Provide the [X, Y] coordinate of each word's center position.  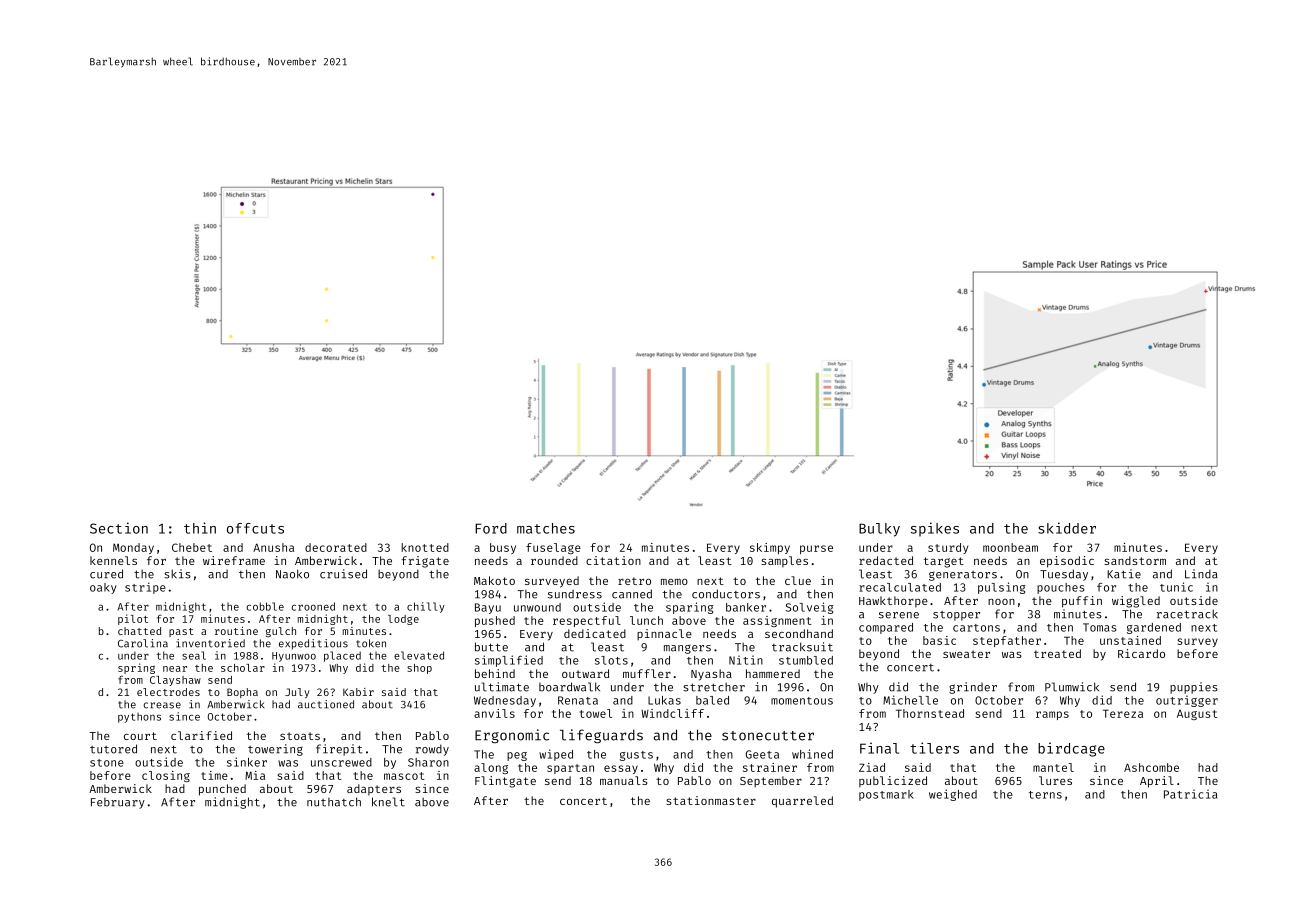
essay [621, 769]
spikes [935, 529]
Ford [491, 528]
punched [222, 790]
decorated [336, 547]
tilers [934, 748]
